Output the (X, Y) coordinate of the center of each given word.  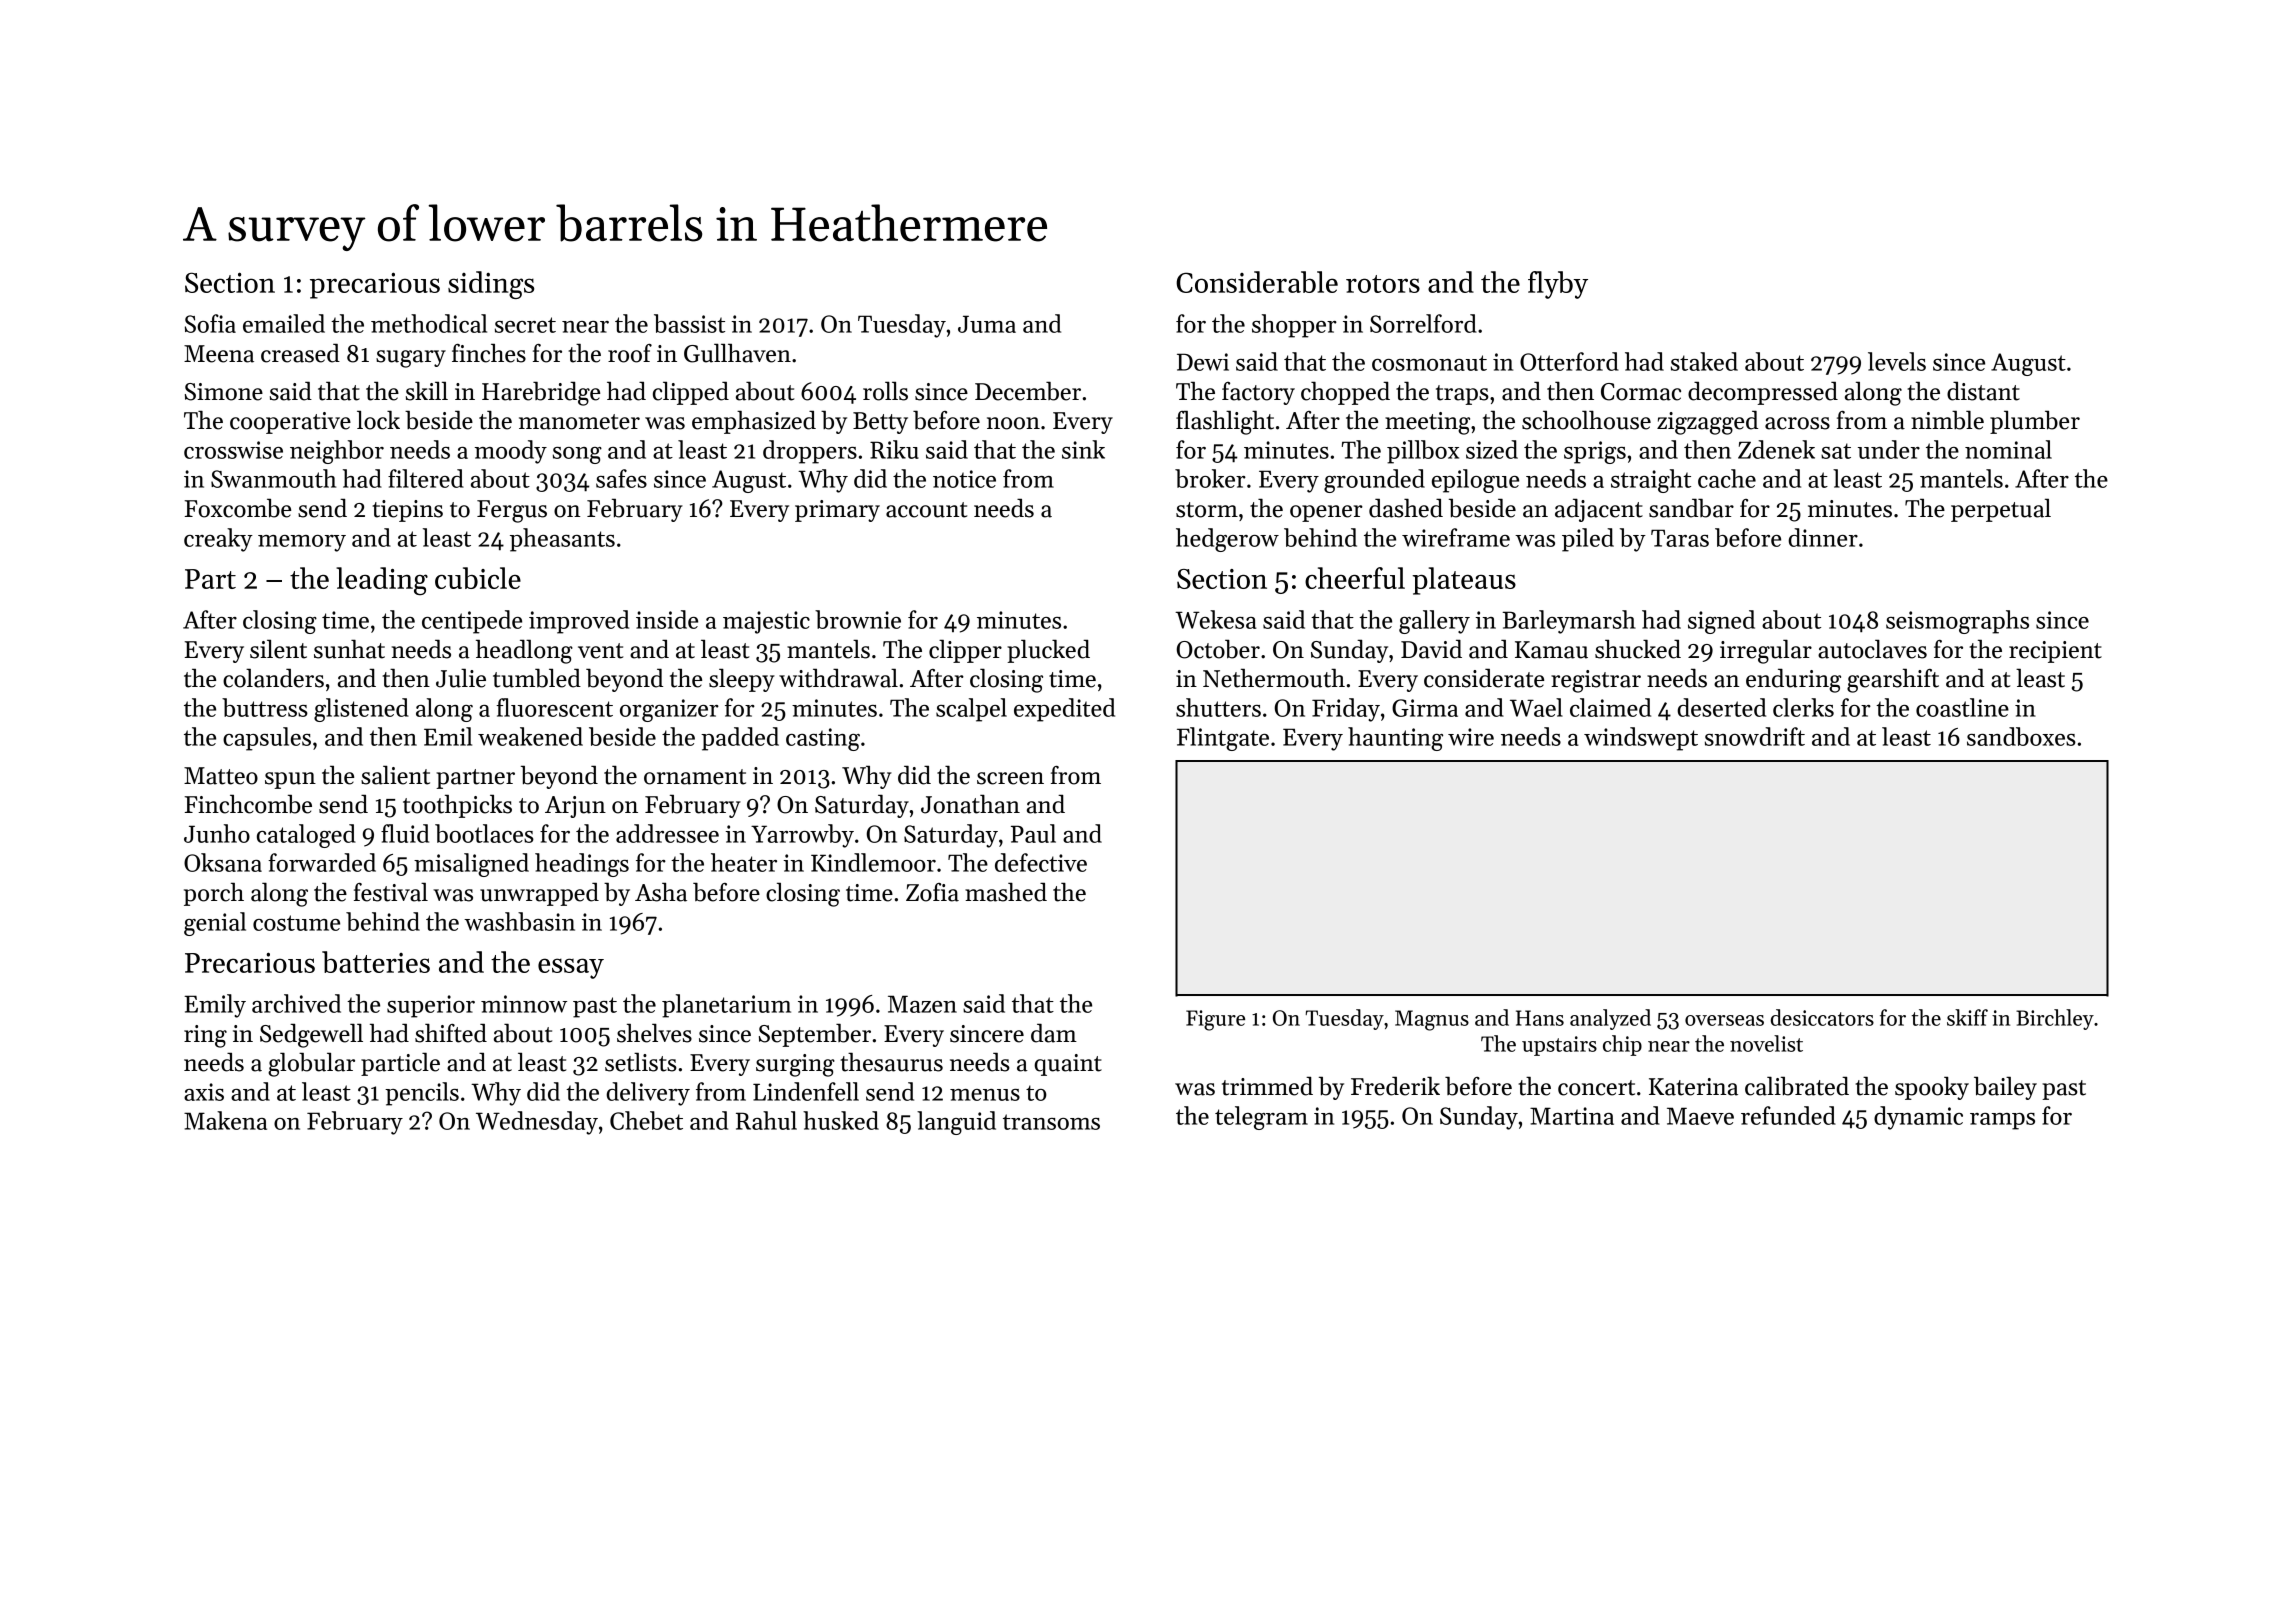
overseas (1724, 1020)
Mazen (922, 1004)
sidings (491, 285)
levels (1897, 361)
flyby (1558, 285)
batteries (376, 962)
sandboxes (2021, 736)
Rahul (766, 1120)
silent (278, 649)
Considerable (1257, 282)
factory (1258, 393)
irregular (1766, 651)
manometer (579, 422)
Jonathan (970, 804)
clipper (965, 651)
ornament (695, 777)
